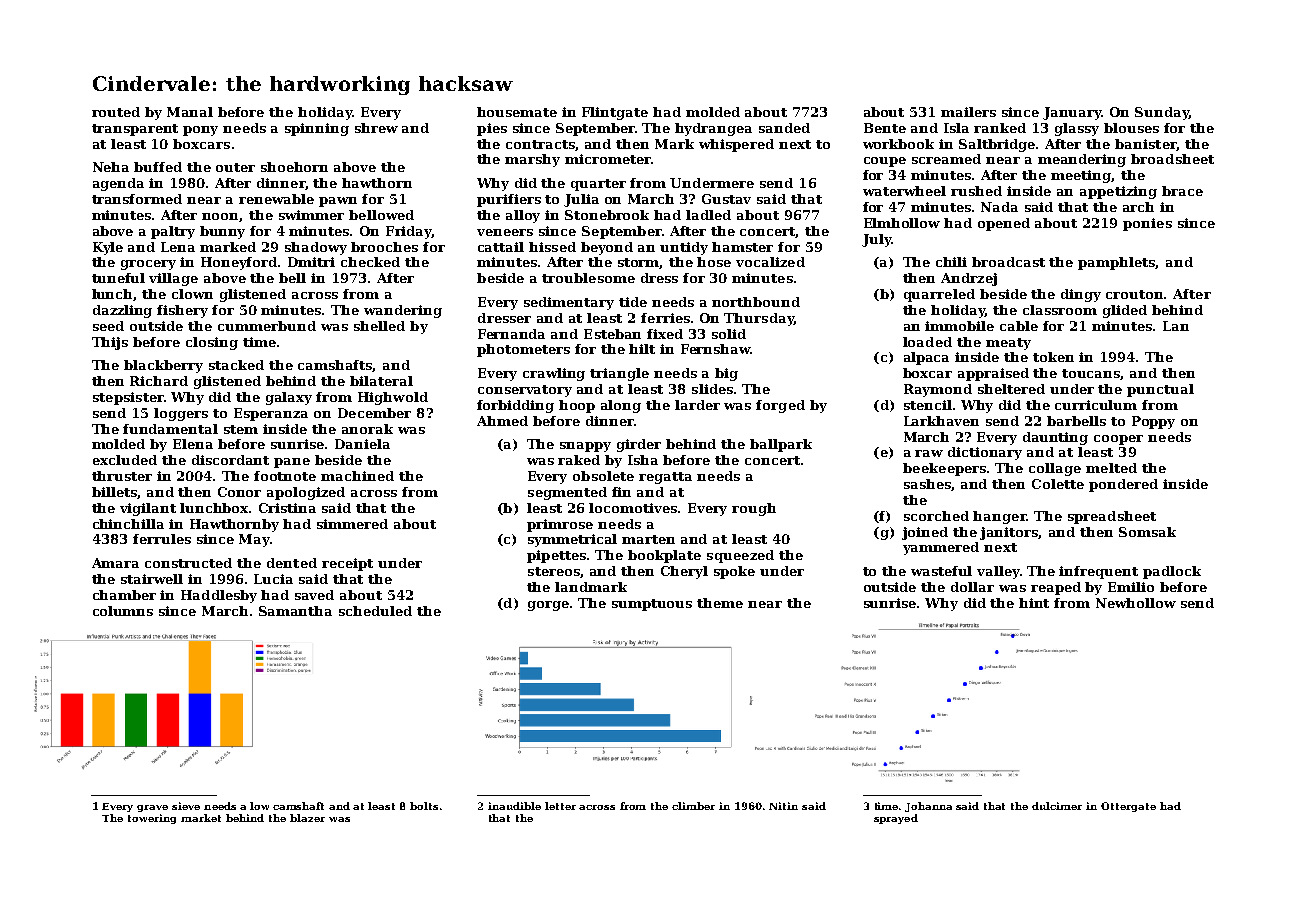 Image resolution: width=1308 pixels, height=924 pixels. I want to click on Haddlesby, so click(219, 596).
